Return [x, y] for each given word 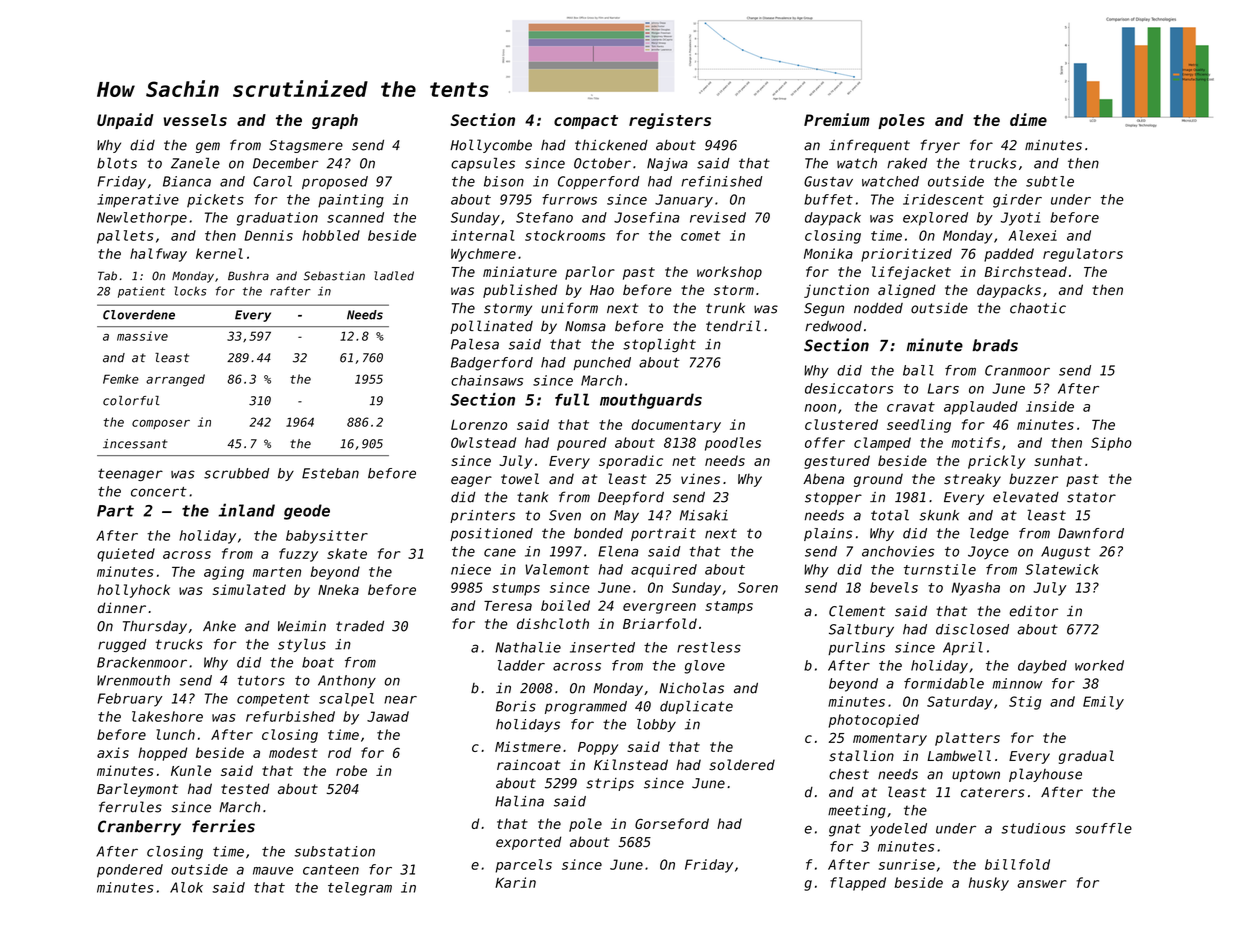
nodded [878, 308]
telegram [360, 889]
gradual [1086, 757]
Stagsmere [306, 146]
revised [718, 217]
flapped [858, 884]
